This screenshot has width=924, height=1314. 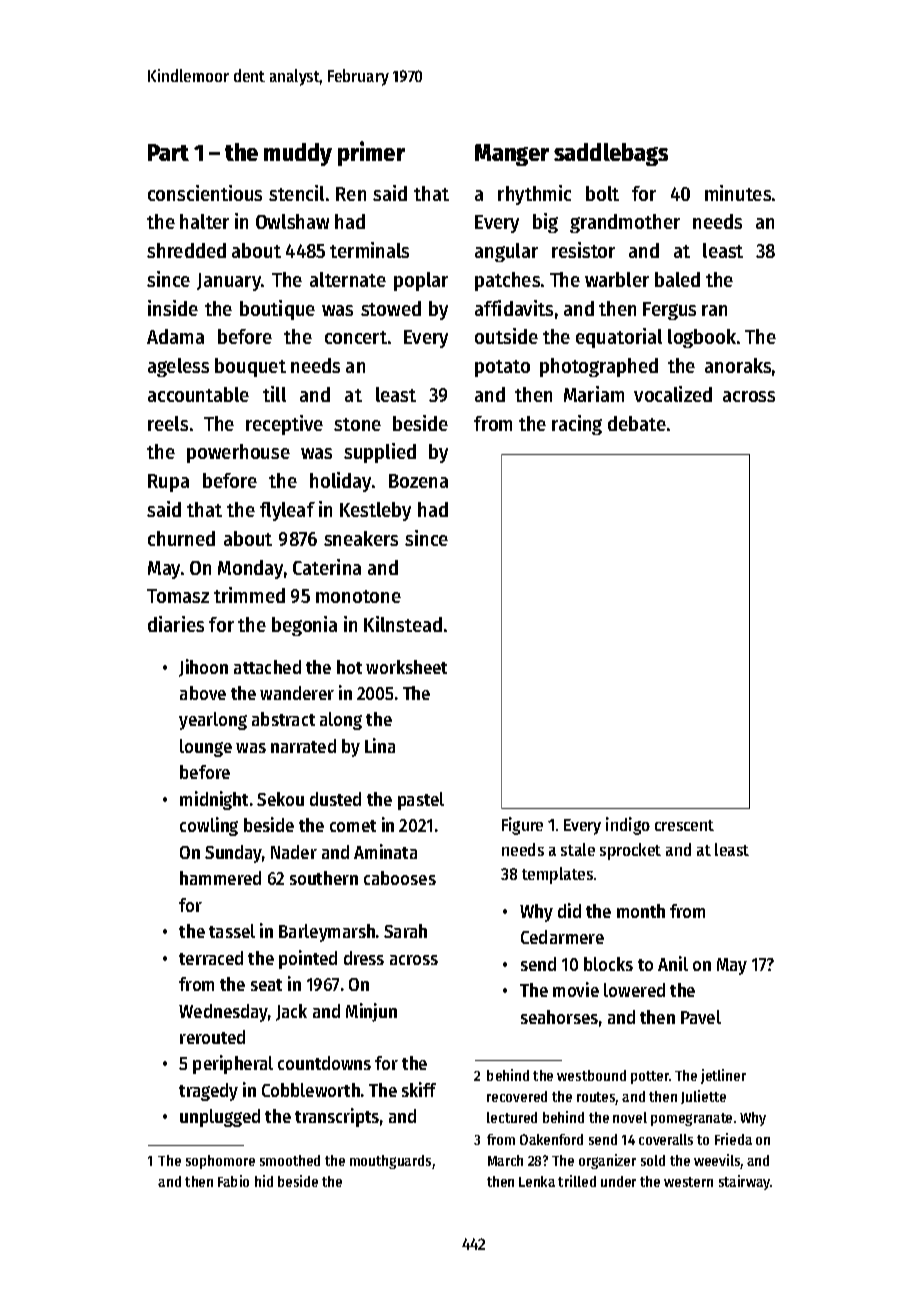 What do you see at coordinates (181, 538) in the screenshot?
I see `churned` at bounding box center [181, 538].
